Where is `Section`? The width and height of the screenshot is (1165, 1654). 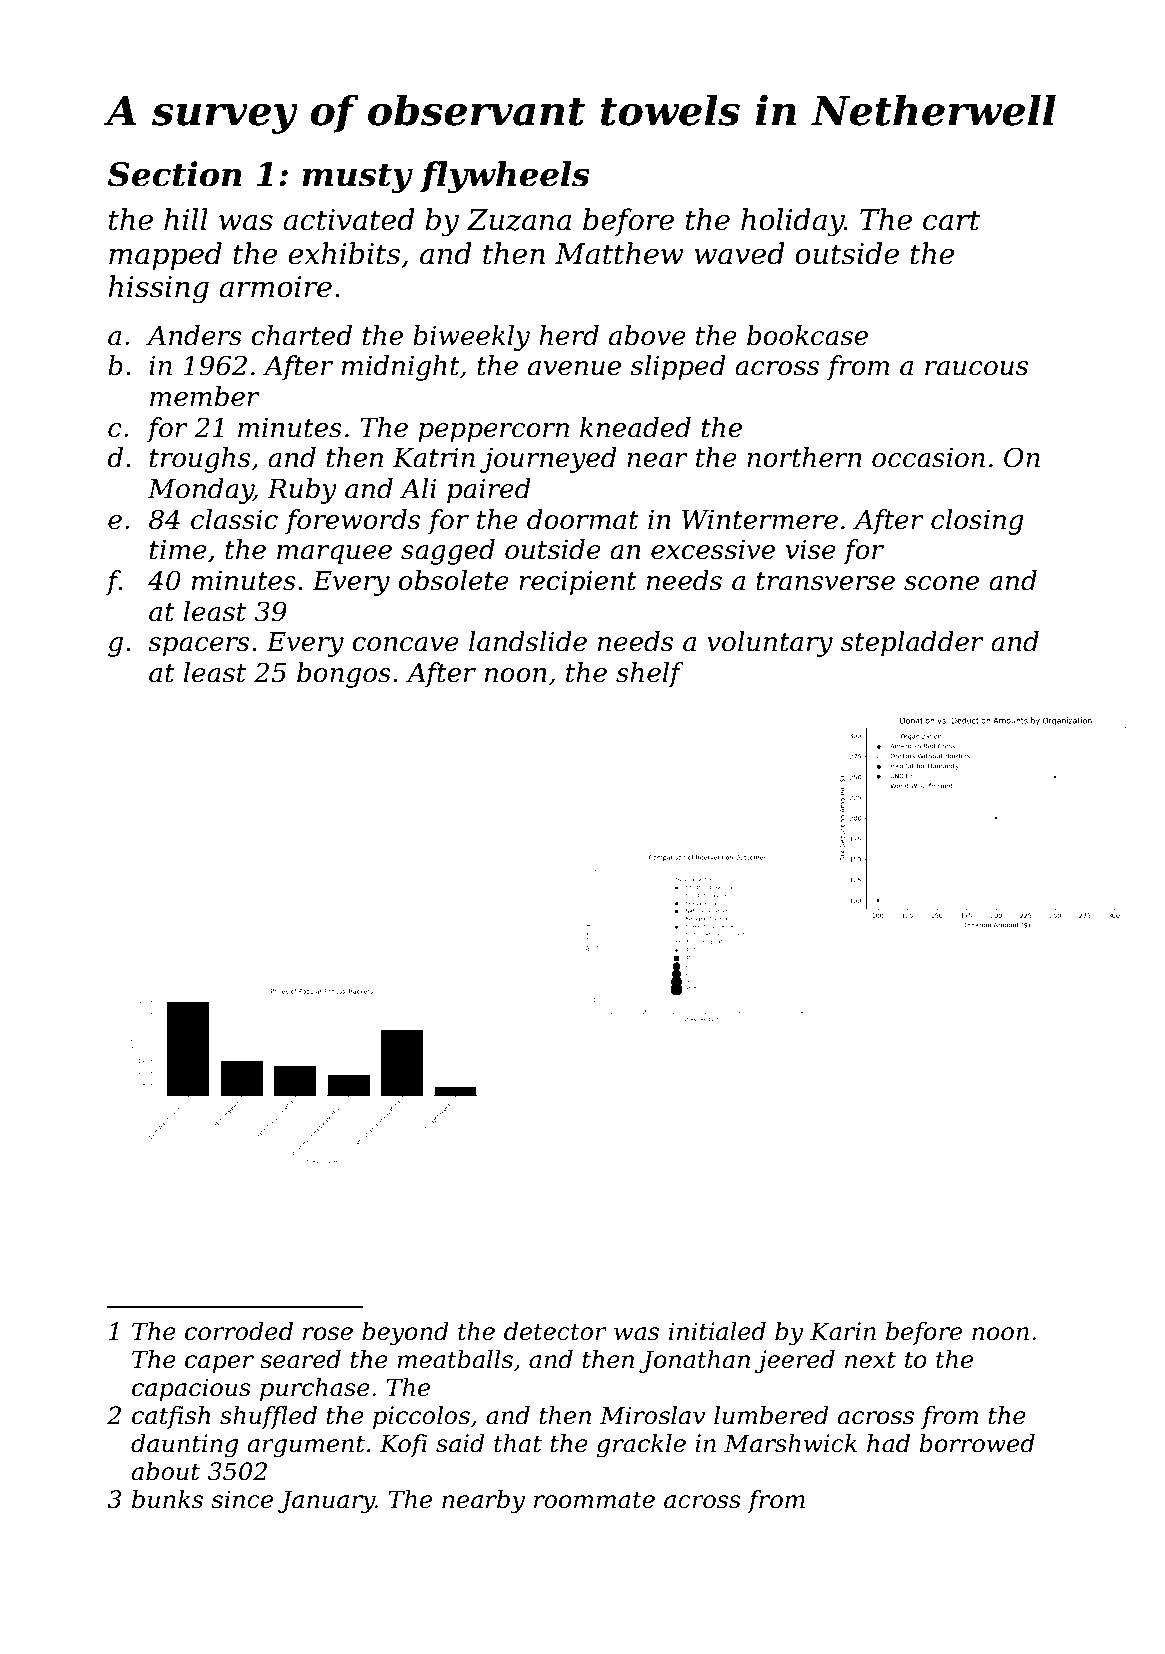
Section is located at coordinates (175, 174).
